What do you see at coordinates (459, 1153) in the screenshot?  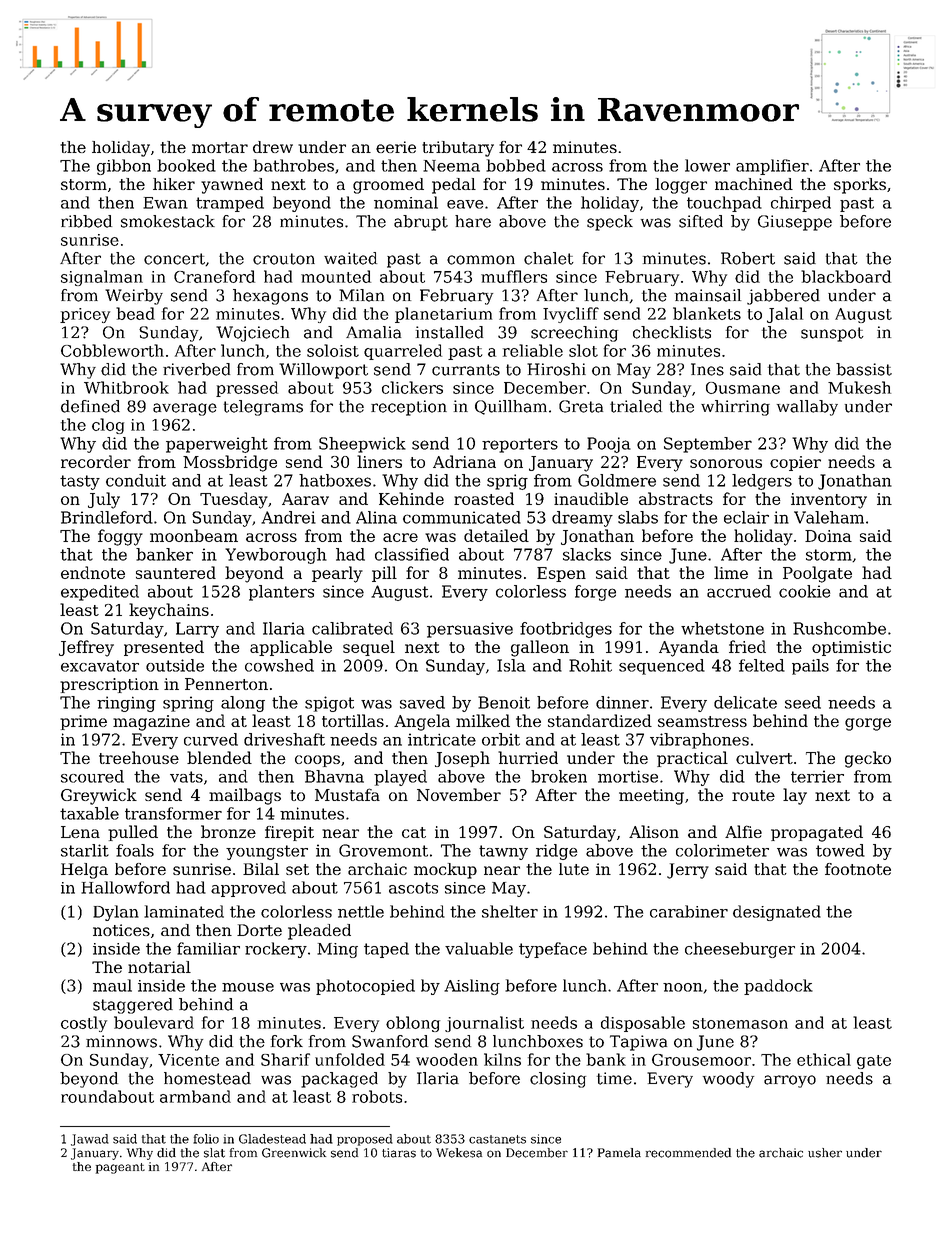 I see `Wekesa` at bounding box center [459, 1153].
